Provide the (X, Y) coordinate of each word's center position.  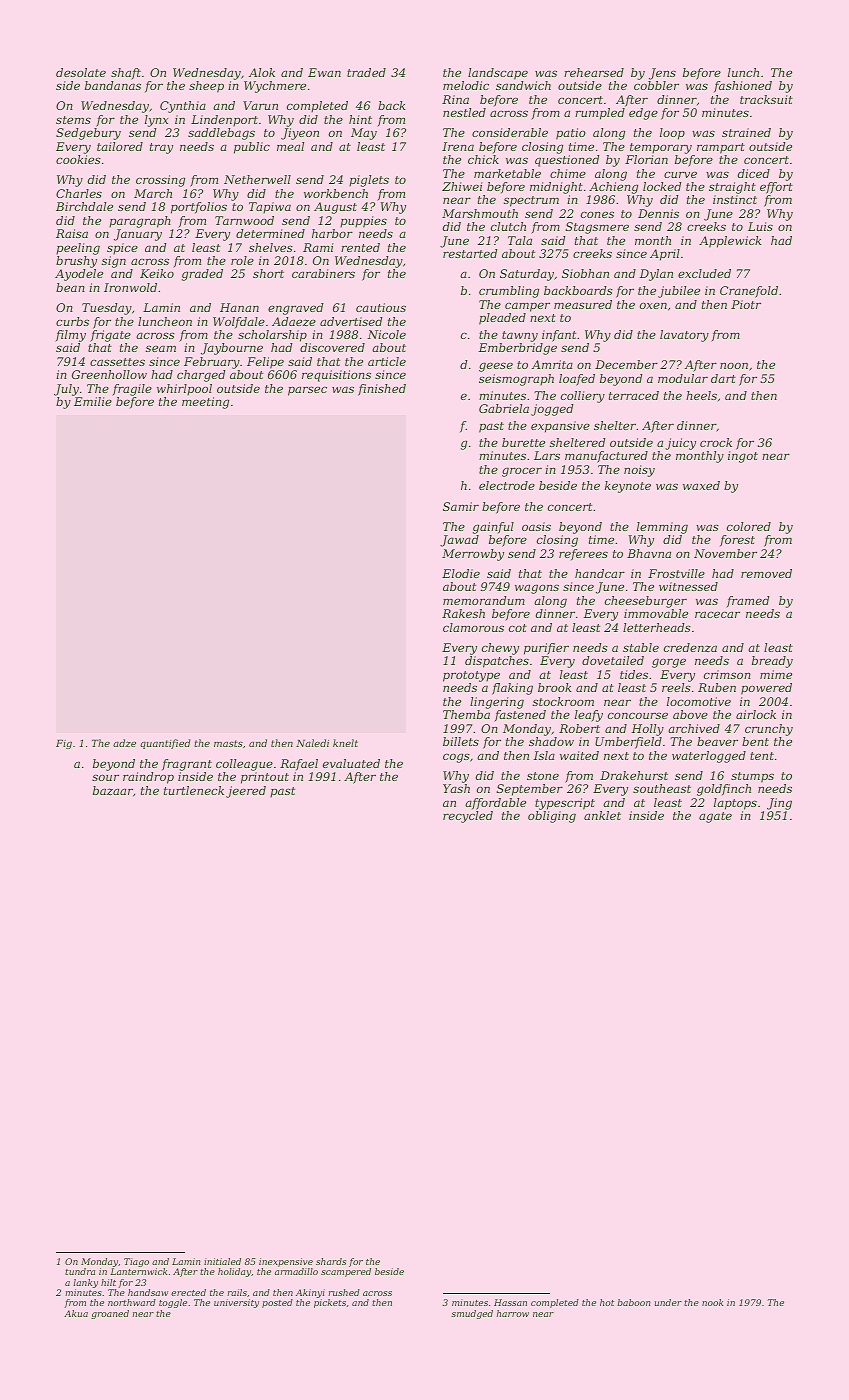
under (668, 1302)
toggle (173, 1303)
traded (366, 72)
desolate (81, 72)
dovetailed (613, 660)
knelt (345, 743)
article (387, 361)
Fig (64, 744)
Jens (662, 74)
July (66, 390)
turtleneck (194, 790)
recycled (468, 817)
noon (734, 365)
